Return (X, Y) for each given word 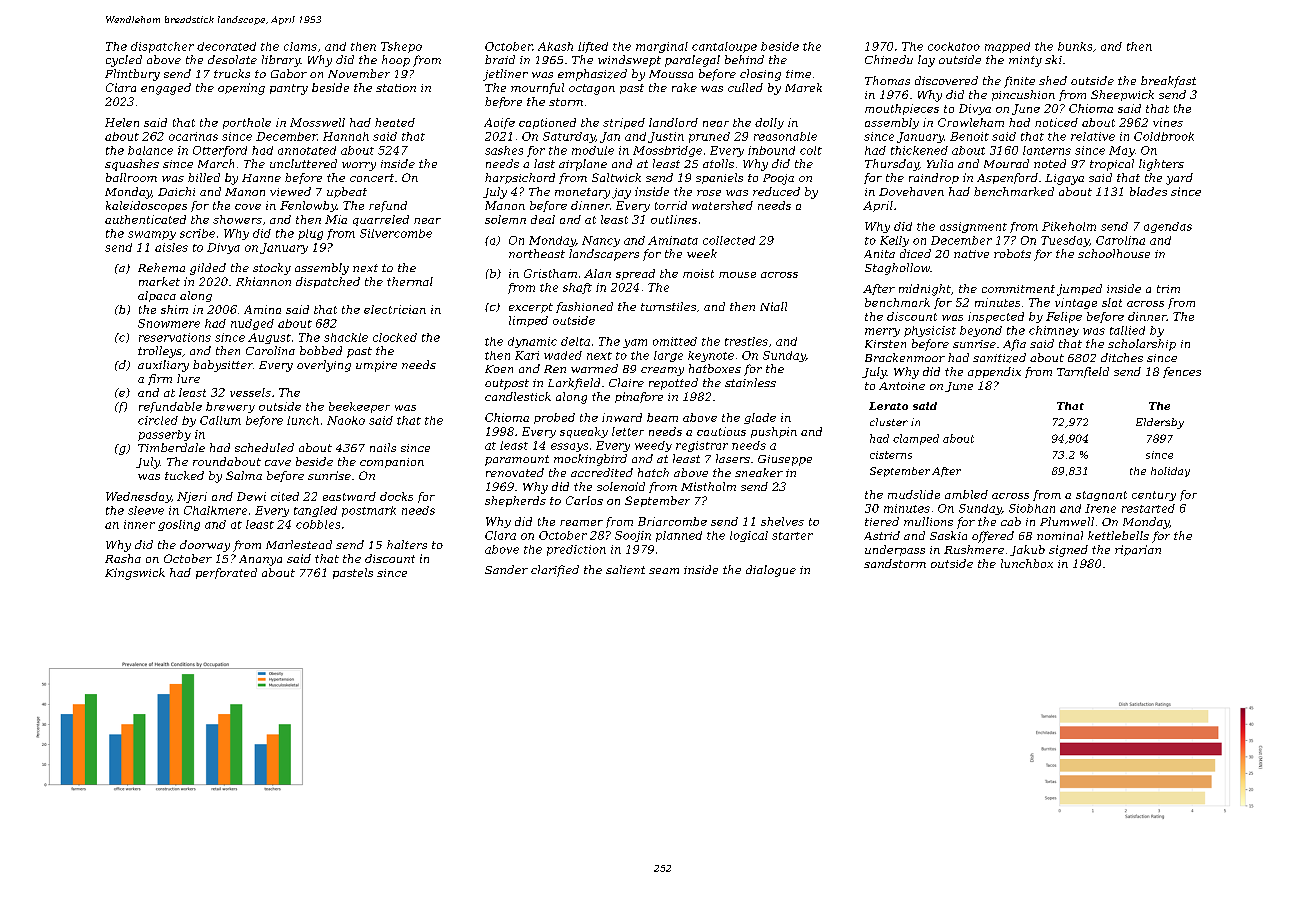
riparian (1138, 550)
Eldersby (1160, 423)
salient (625, 569)
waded (563, 355)
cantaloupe (724, 47)
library (281, 61)
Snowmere (169, 323)
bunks (1075, 46)
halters (407, 544)
